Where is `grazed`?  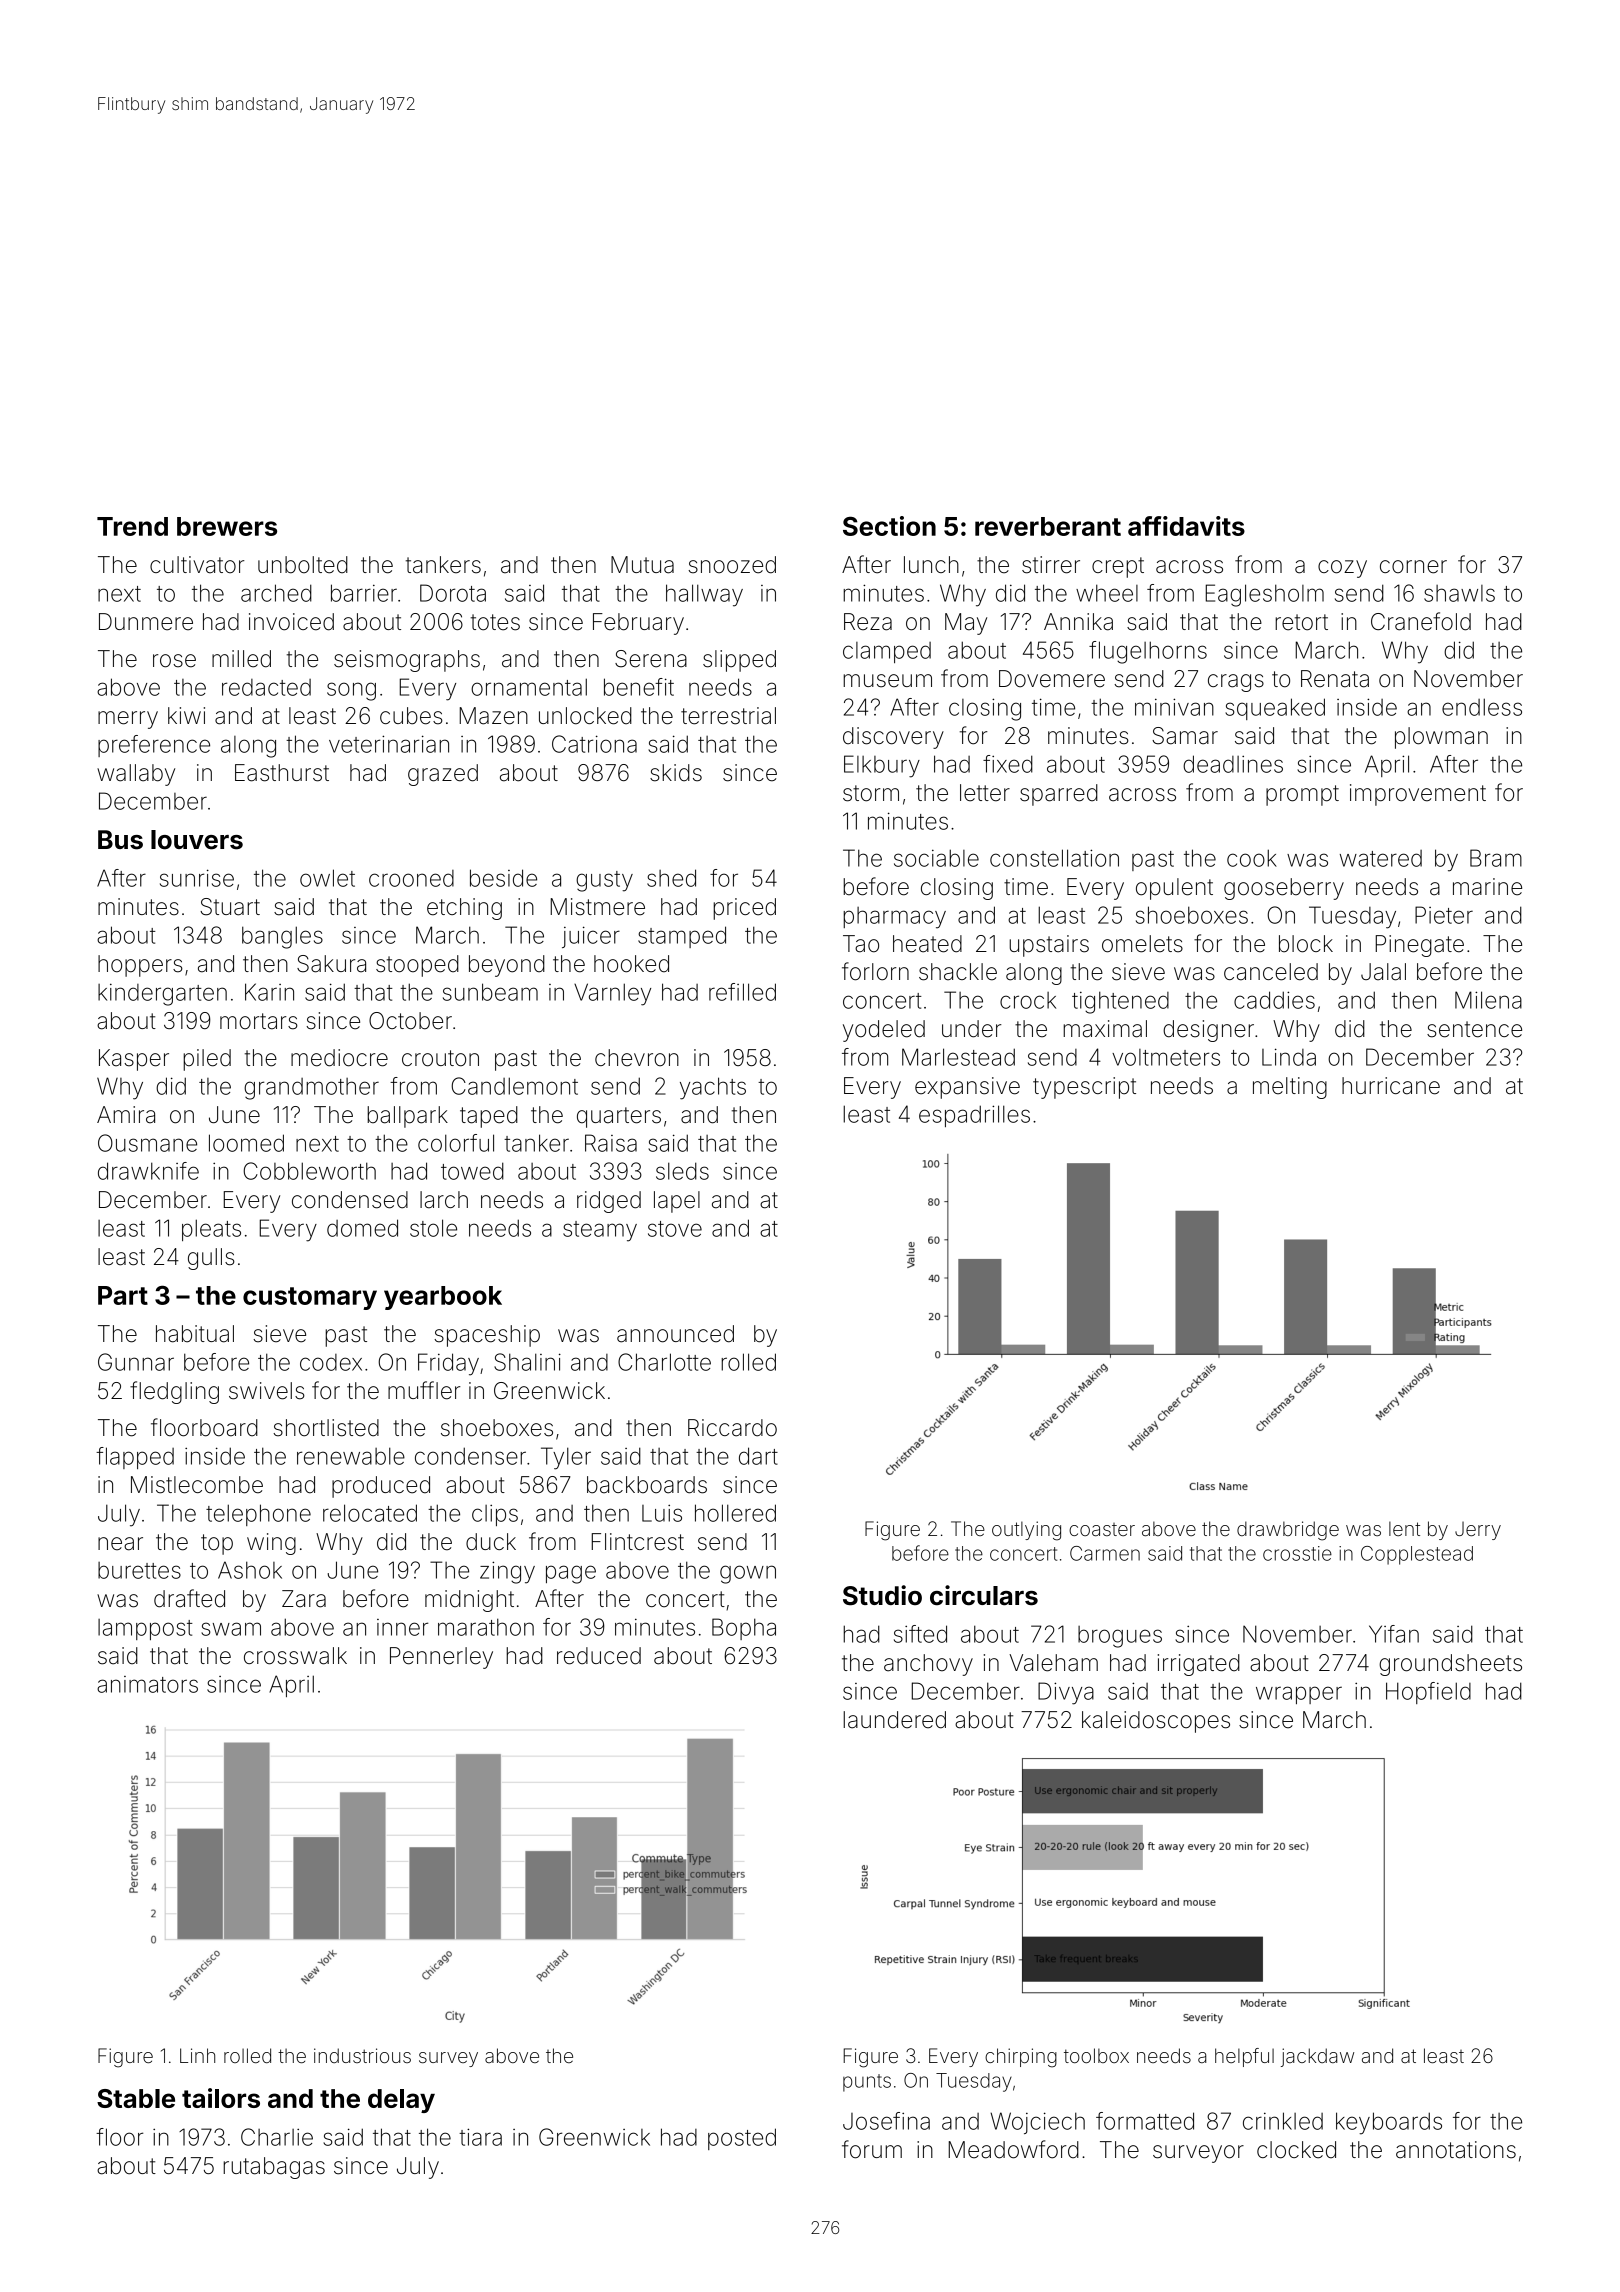 grazed is located at coordinates (443, 775).
